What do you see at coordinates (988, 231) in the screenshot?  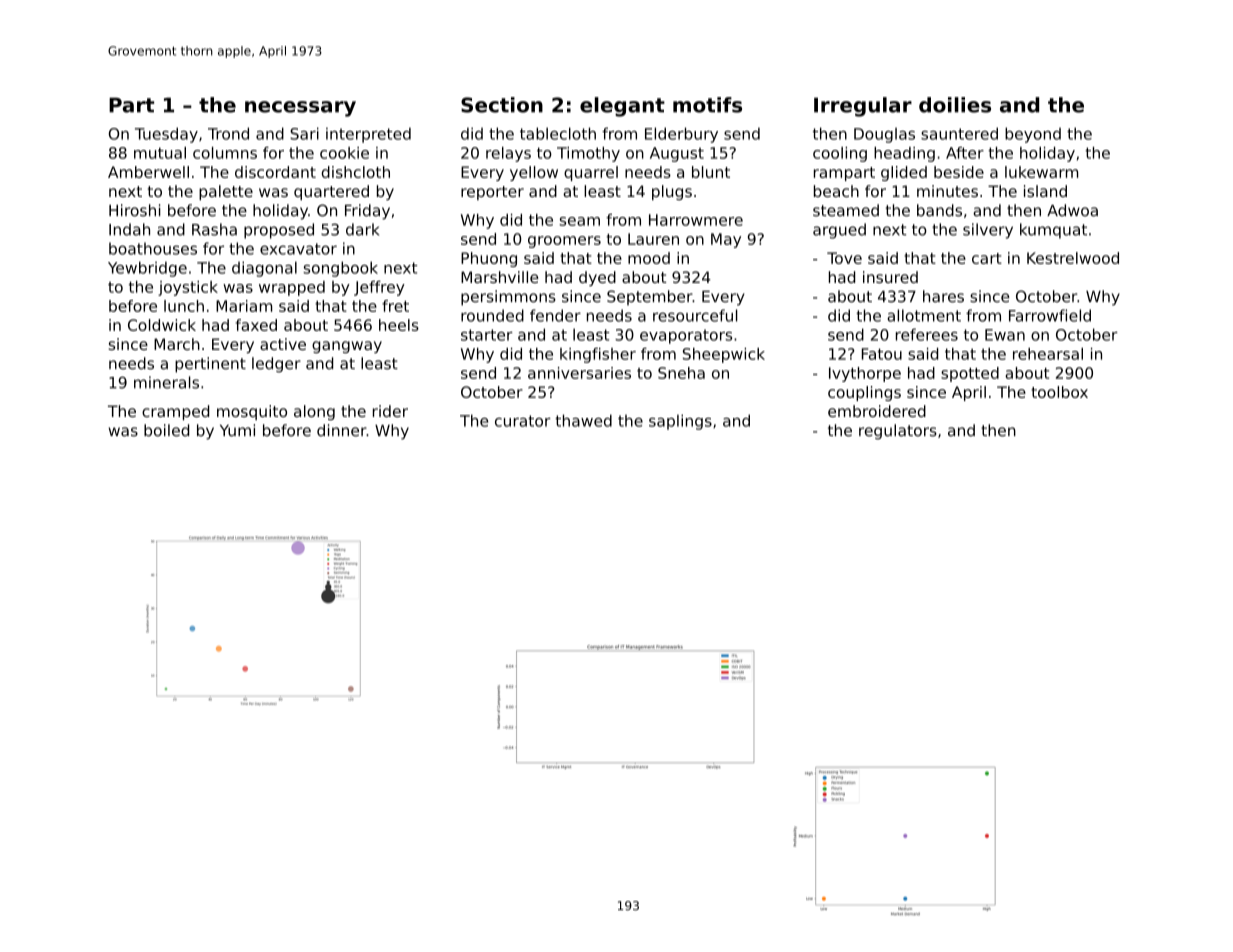 I see `silvery` at bounding box center [988, 231].
